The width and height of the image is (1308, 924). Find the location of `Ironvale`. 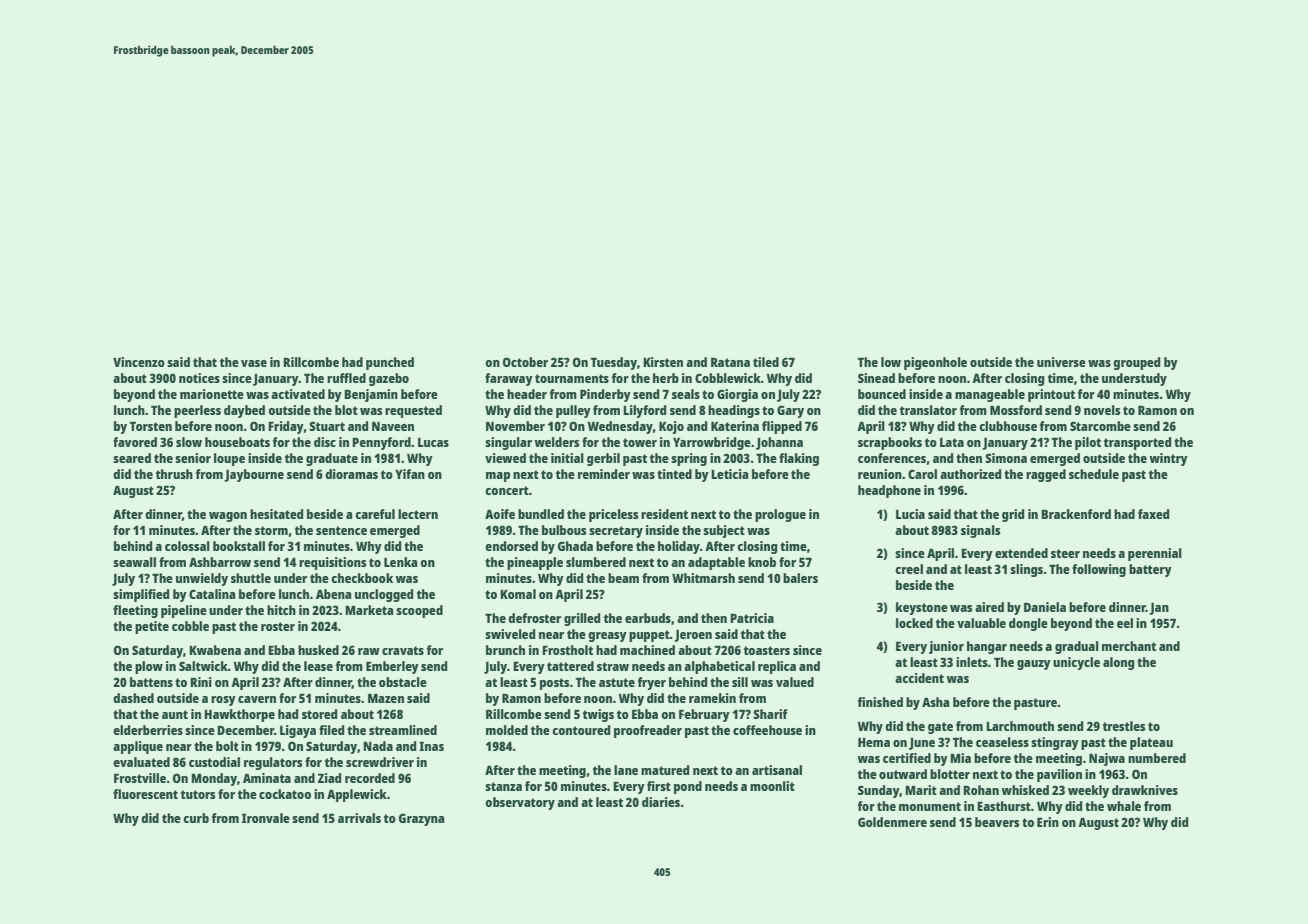

Ironvale is located at coordinates (266, 818).
